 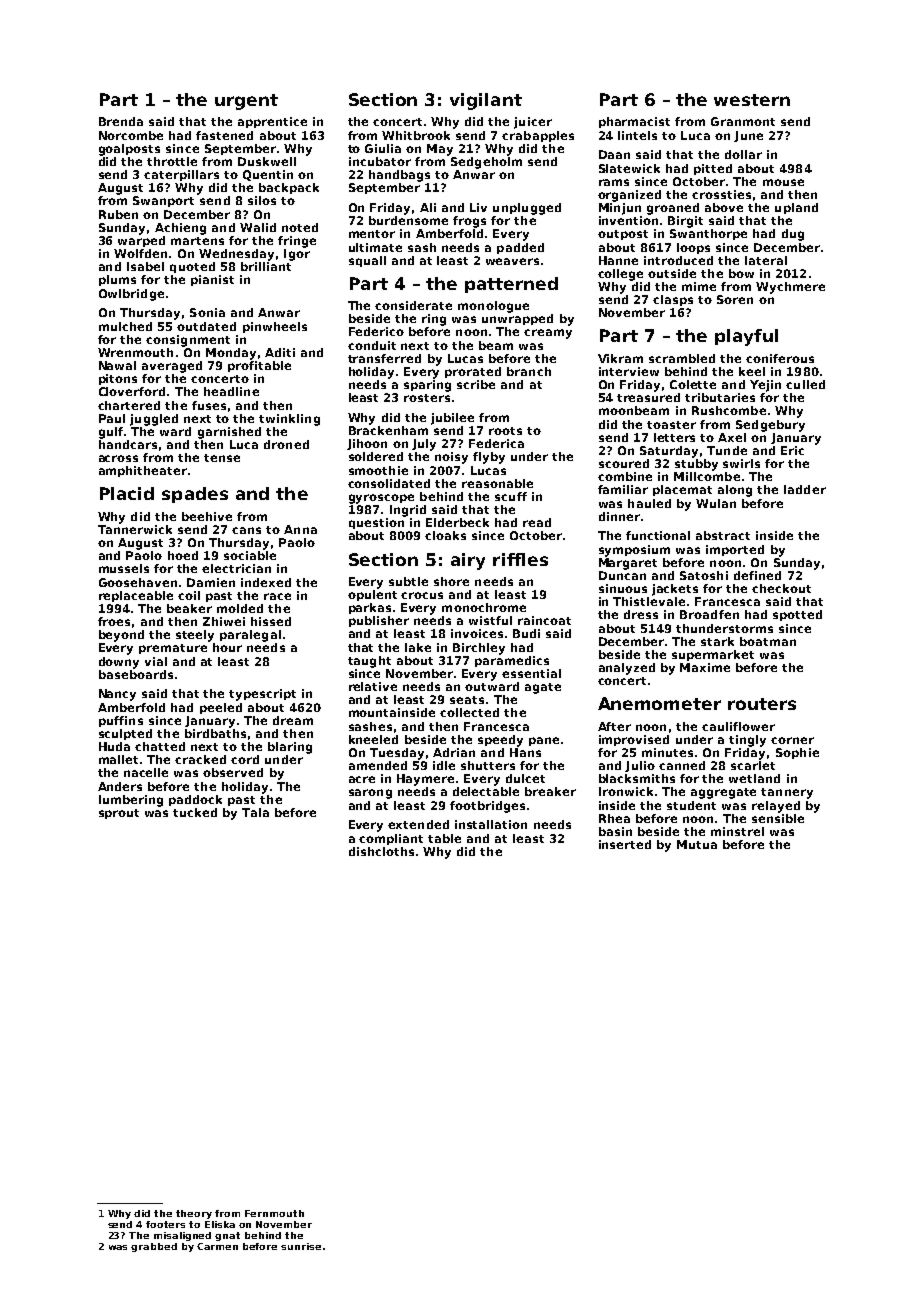 What do you see at coordinates (121, 121) in the screenshot?
I see `Brenda` at bounding box center [121, 121].
